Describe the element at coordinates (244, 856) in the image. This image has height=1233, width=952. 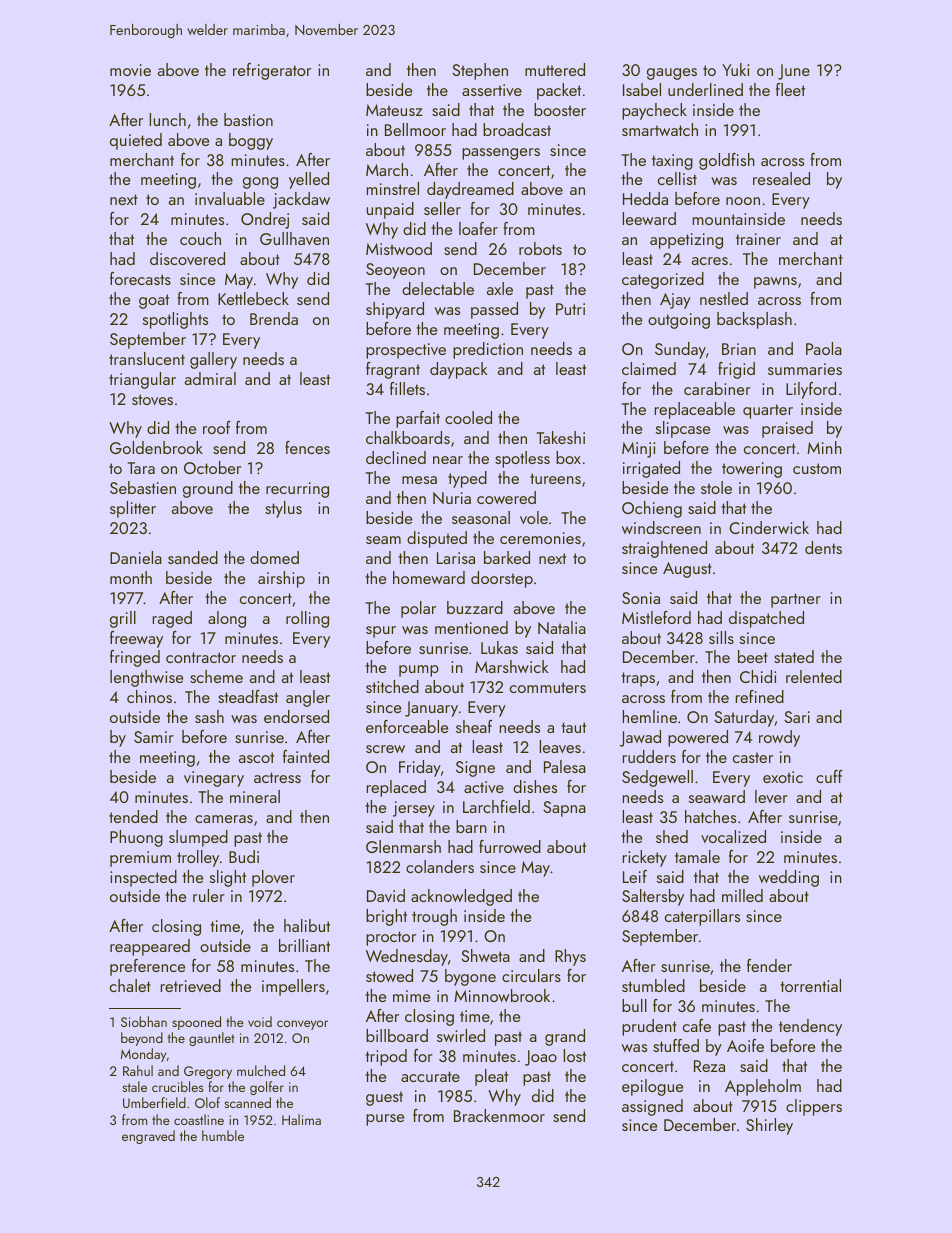
I see `Budi` at that location.
